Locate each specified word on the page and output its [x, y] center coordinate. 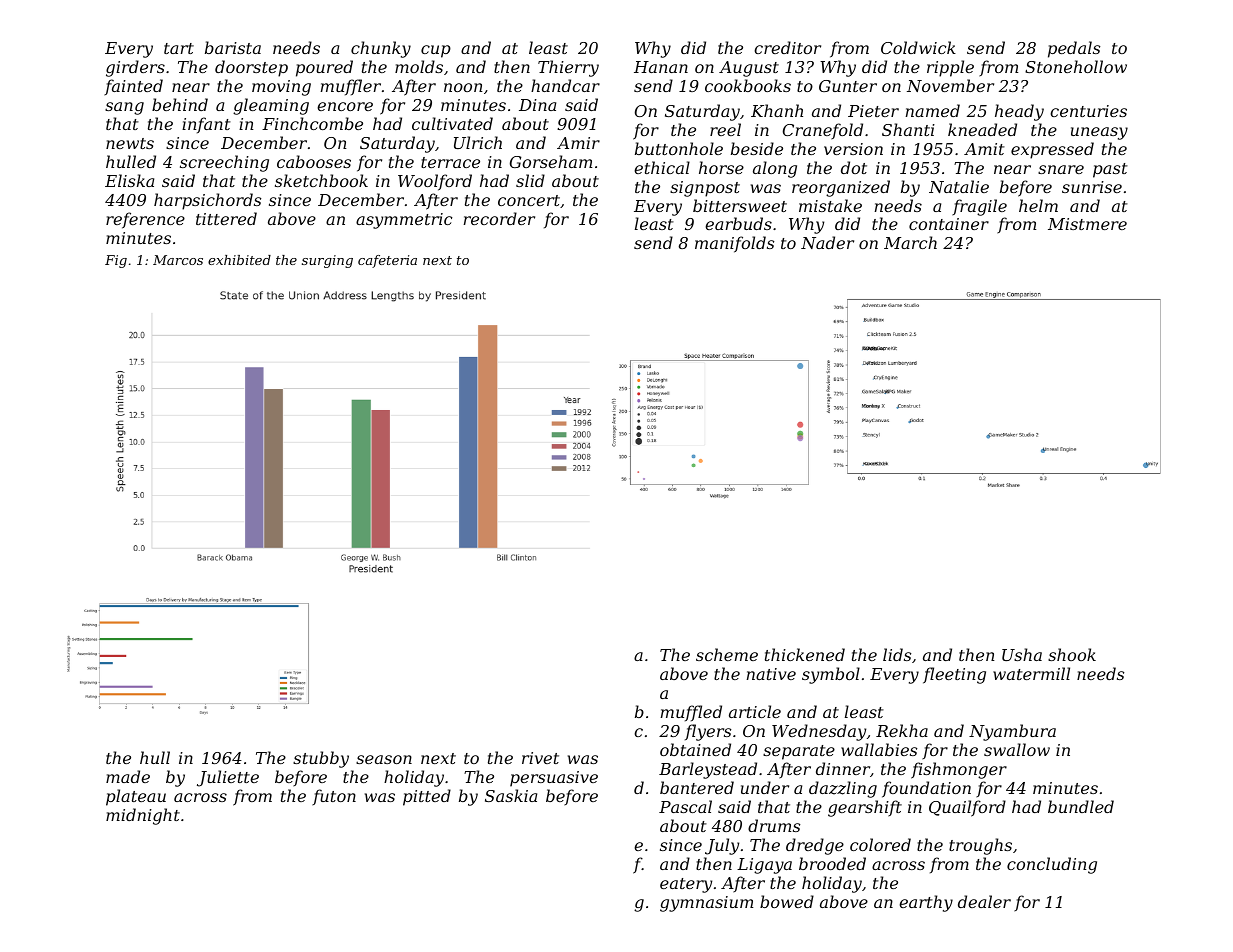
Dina [537, 105]
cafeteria [387, 261]
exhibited [239, 260]
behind [180, 104]
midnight [143, 816]
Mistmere [1087, 224]
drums [774, 825]
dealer [984, 901]
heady [1019, 112]
